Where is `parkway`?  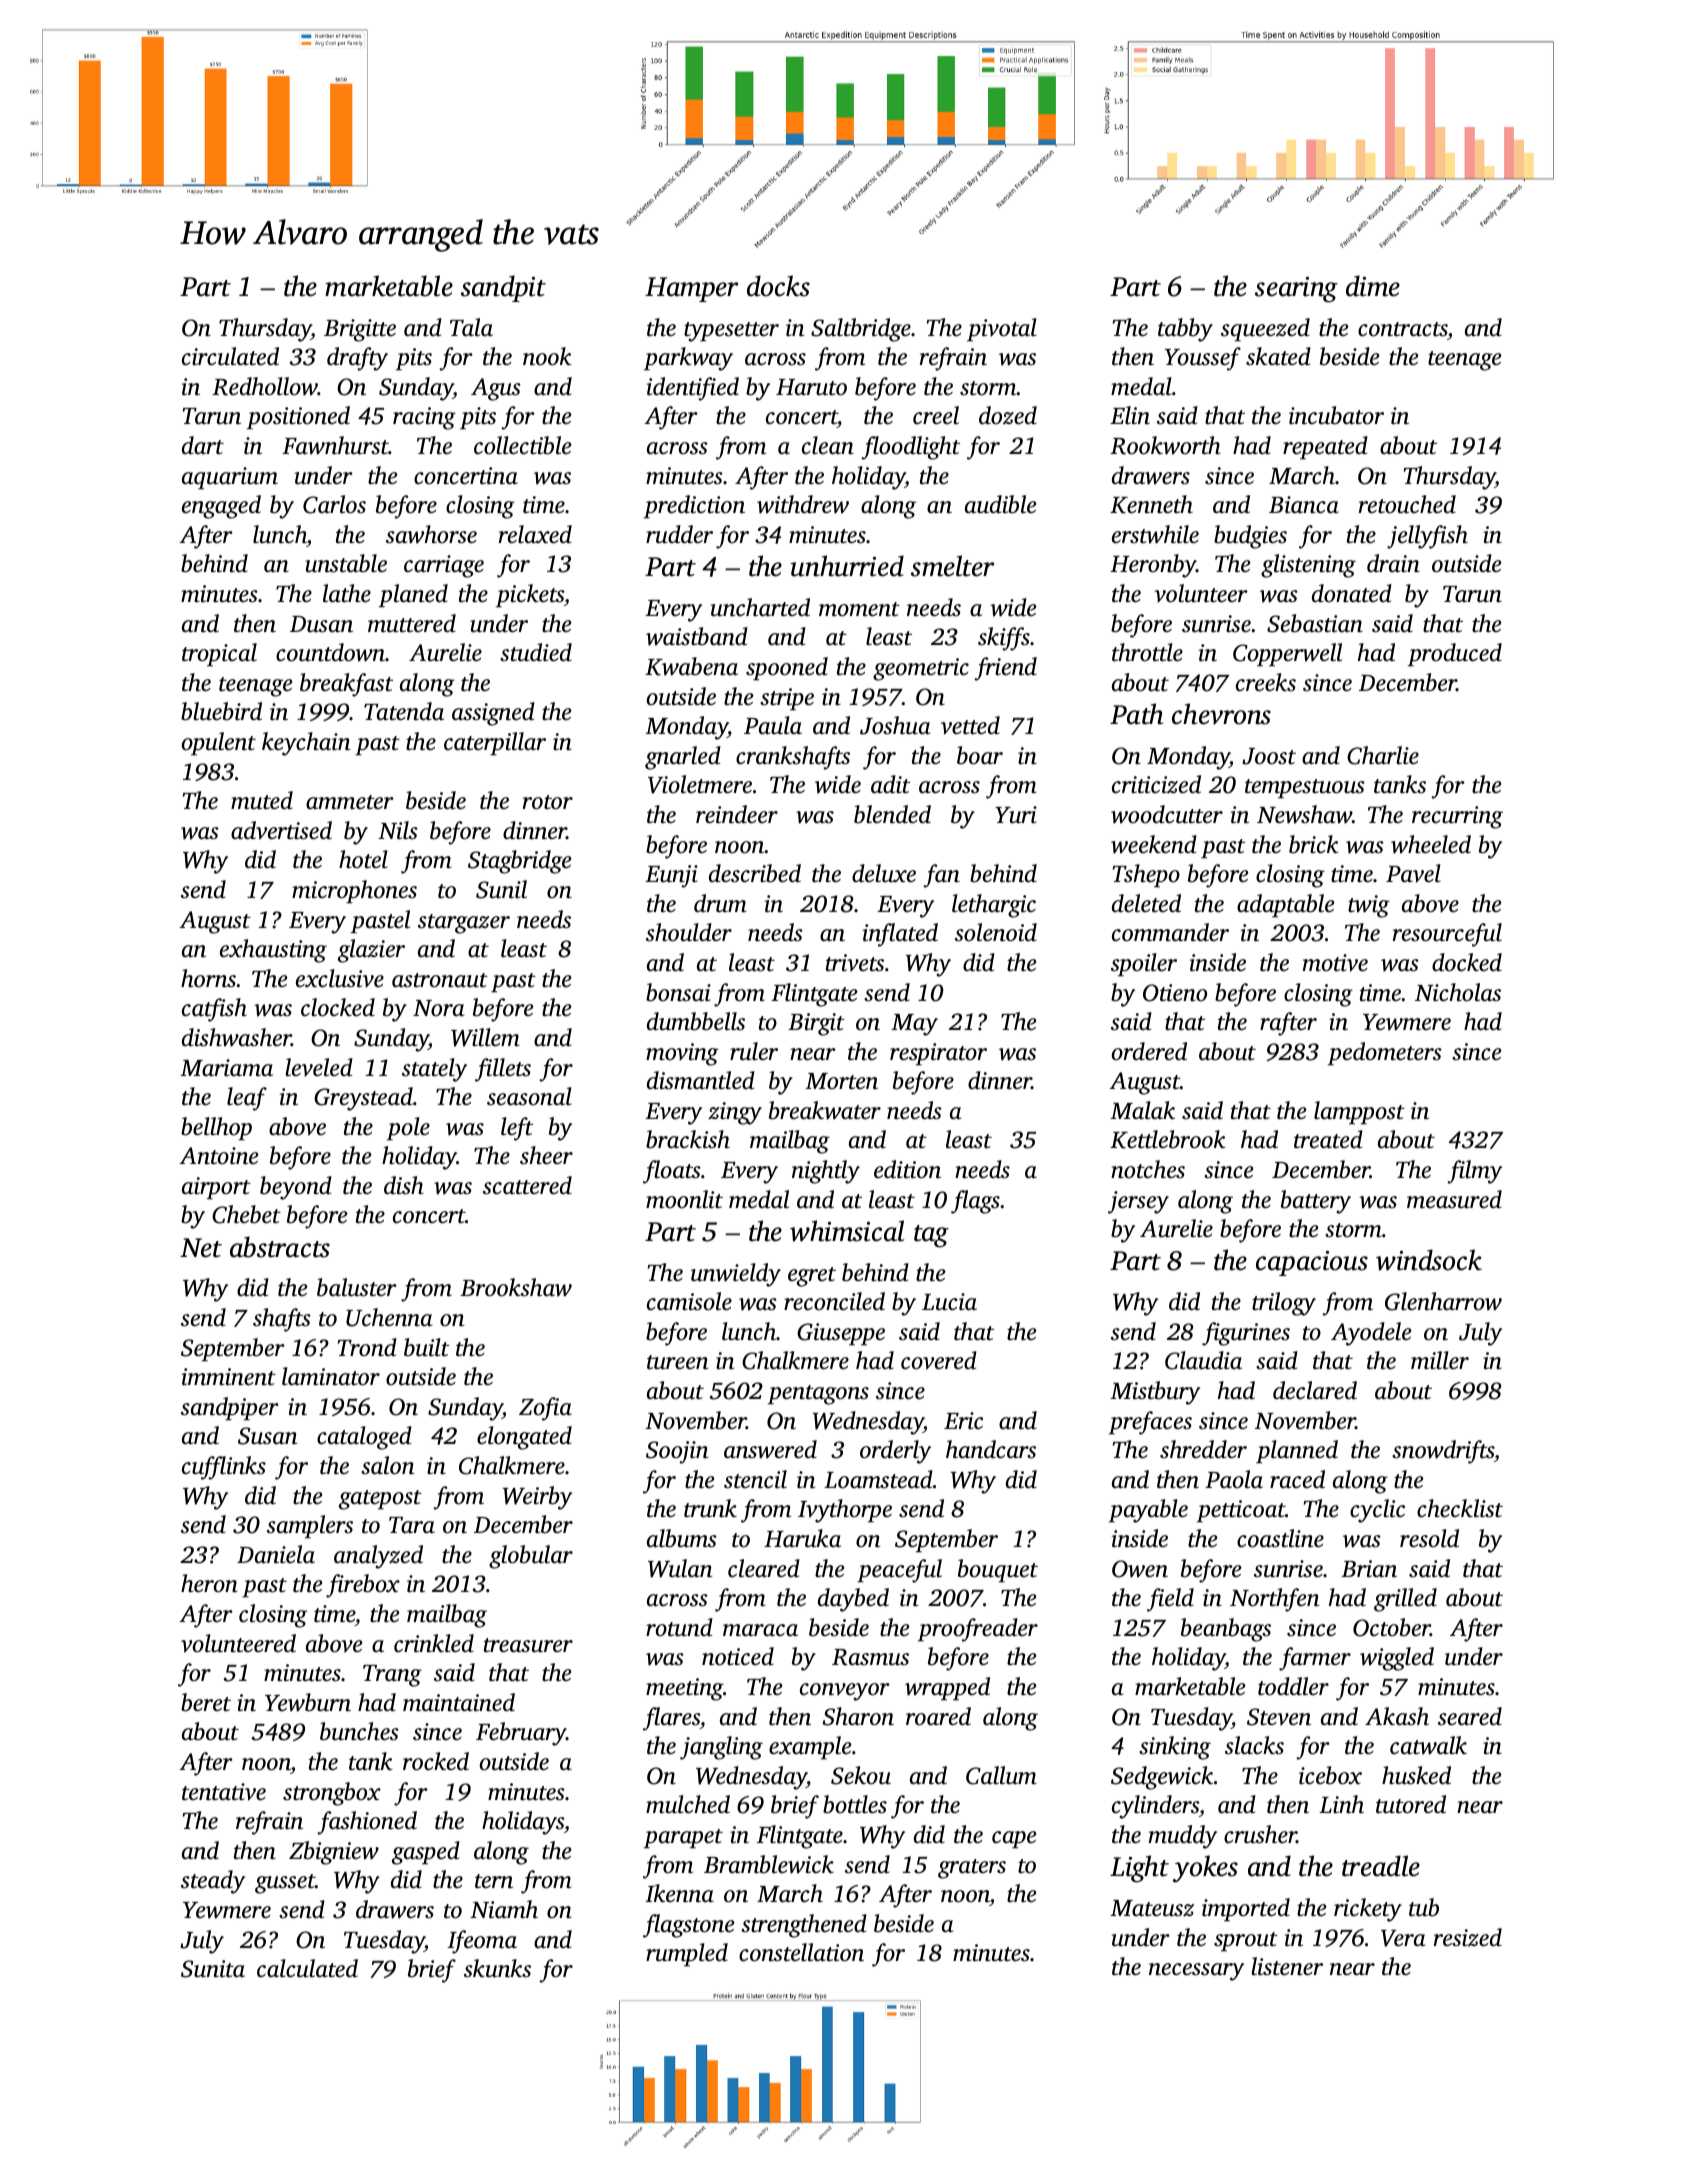
parkway is located at coordinates (688, 359).
